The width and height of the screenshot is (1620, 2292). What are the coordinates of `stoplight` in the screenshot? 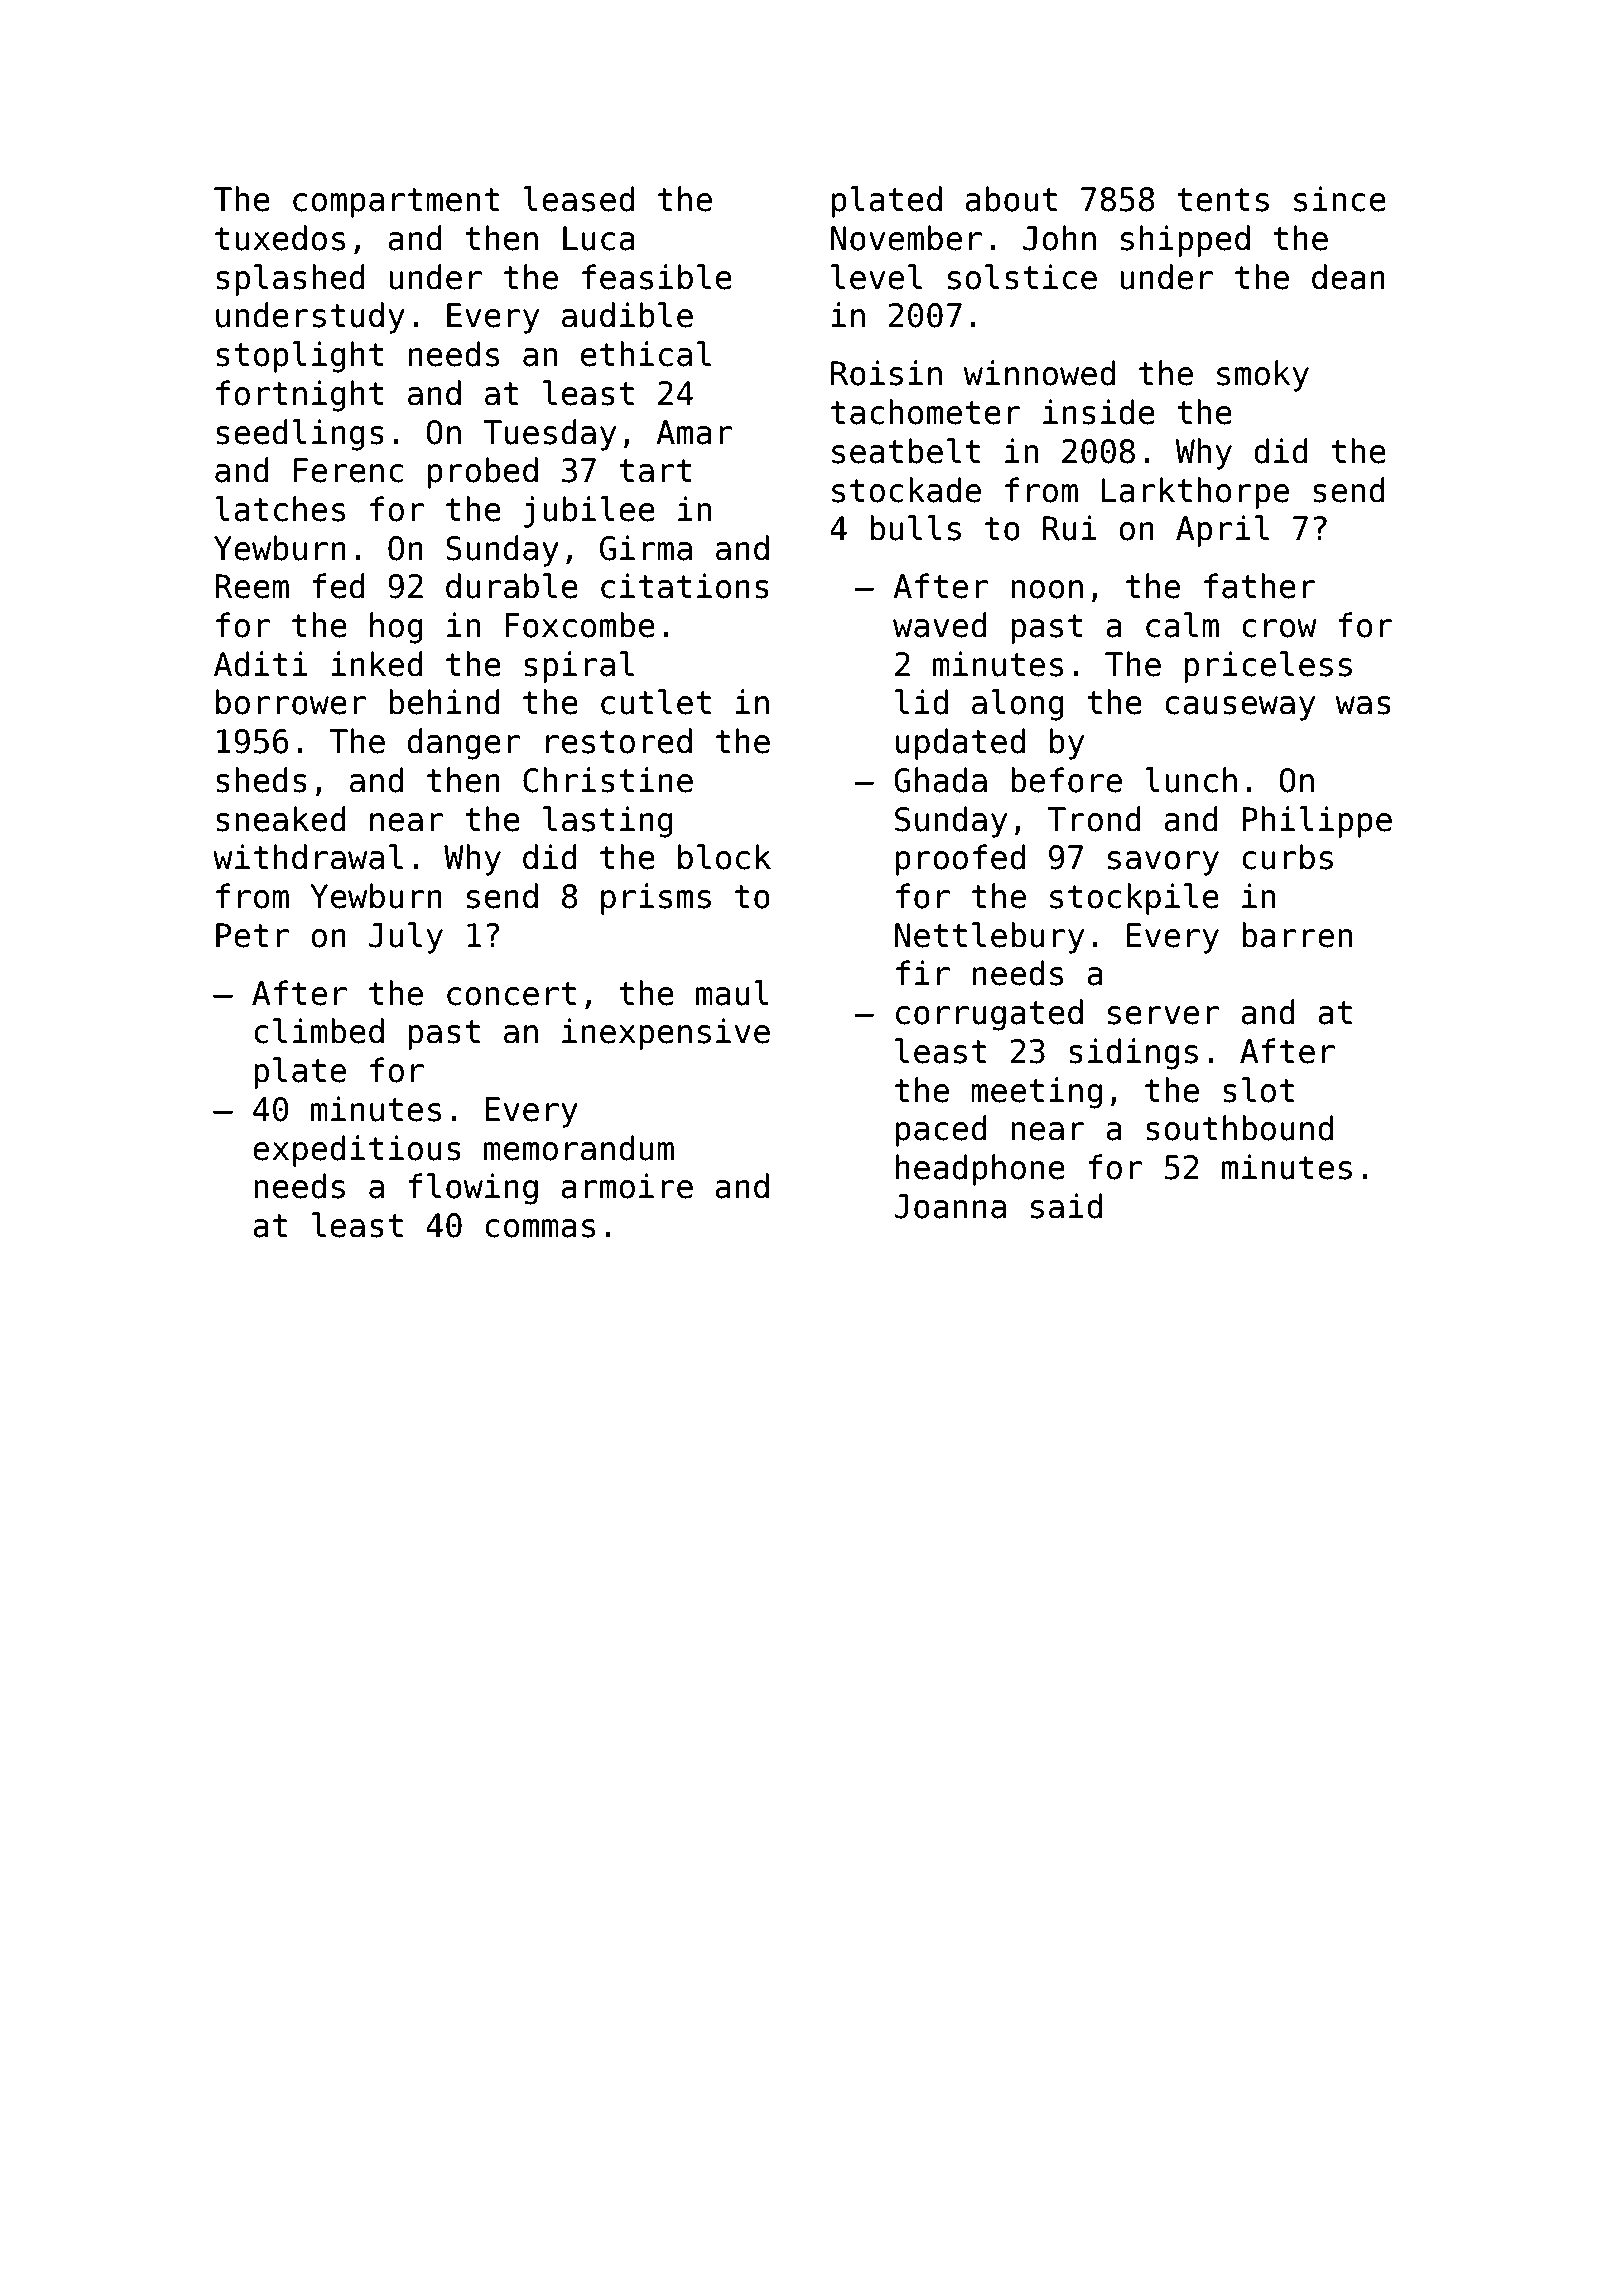 It's located at (300, 357).
